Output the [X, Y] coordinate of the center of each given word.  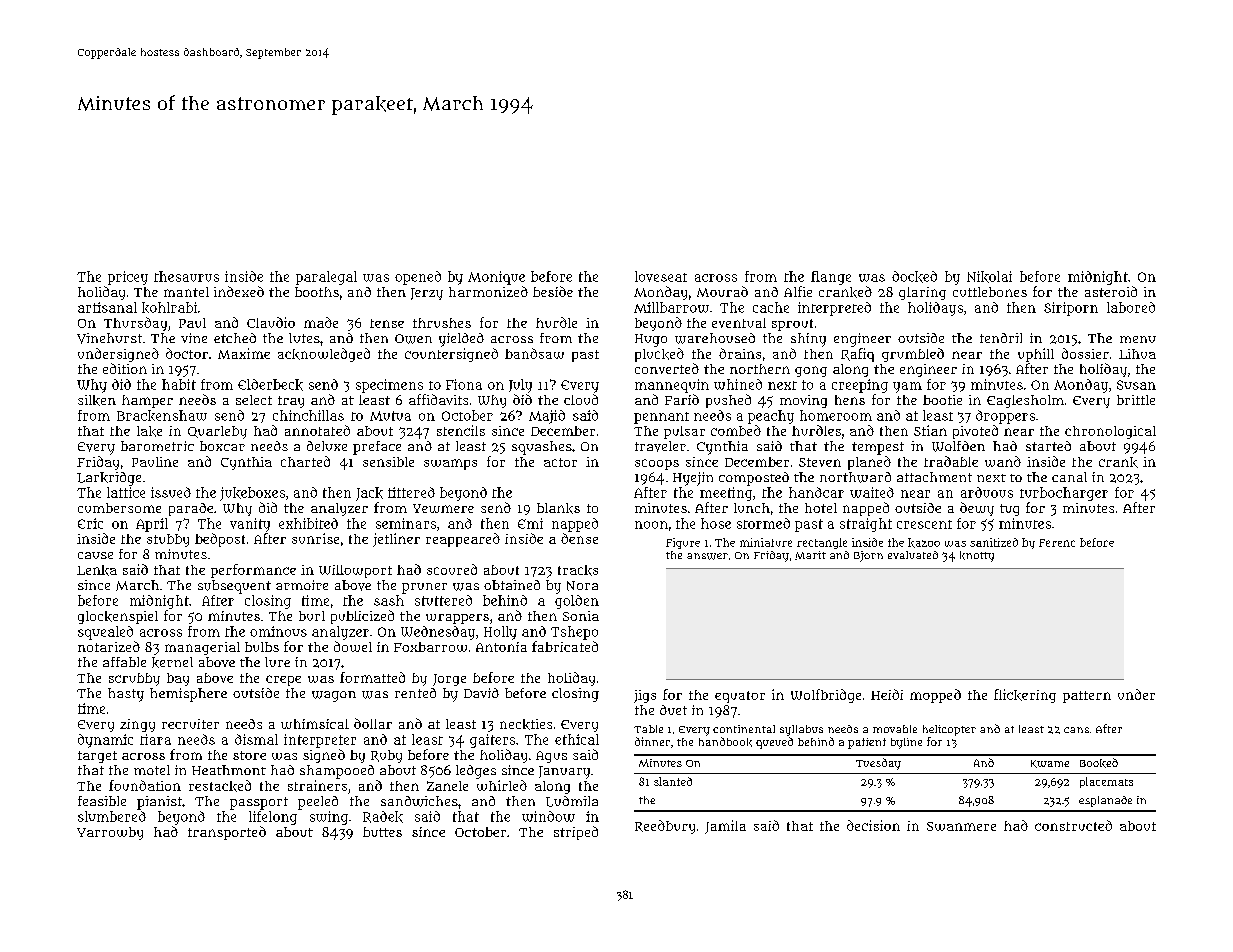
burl [312, 616]
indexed [239, 291]
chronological [1110, 432]
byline [906, 743]
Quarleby [217, 432]
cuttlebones [990, 292]
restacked [220, 786]
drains [740, 353]
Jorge [449, 680]
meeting [726, 494]
